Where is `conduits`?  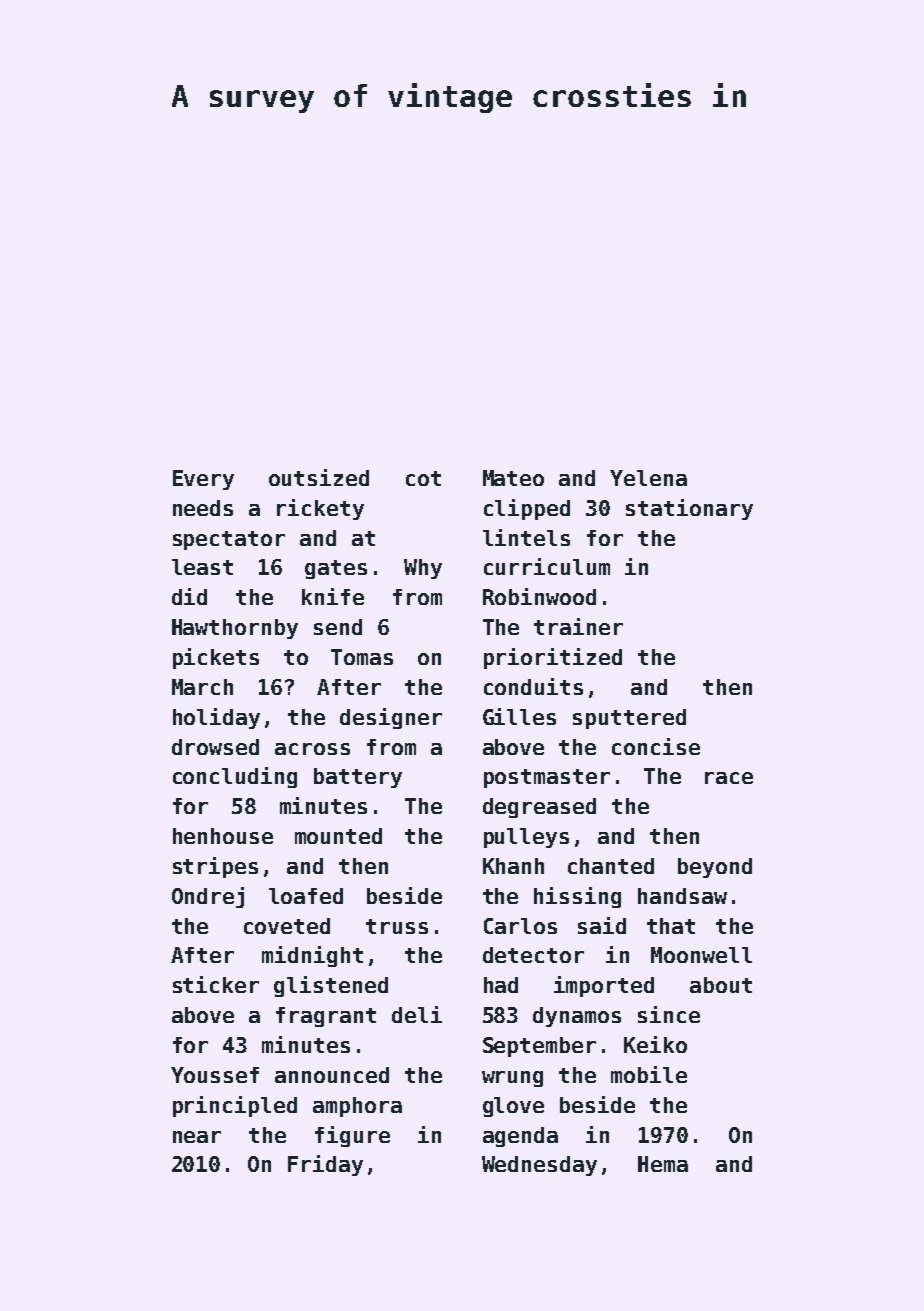
conduits is located at coordinates (533, 686).
